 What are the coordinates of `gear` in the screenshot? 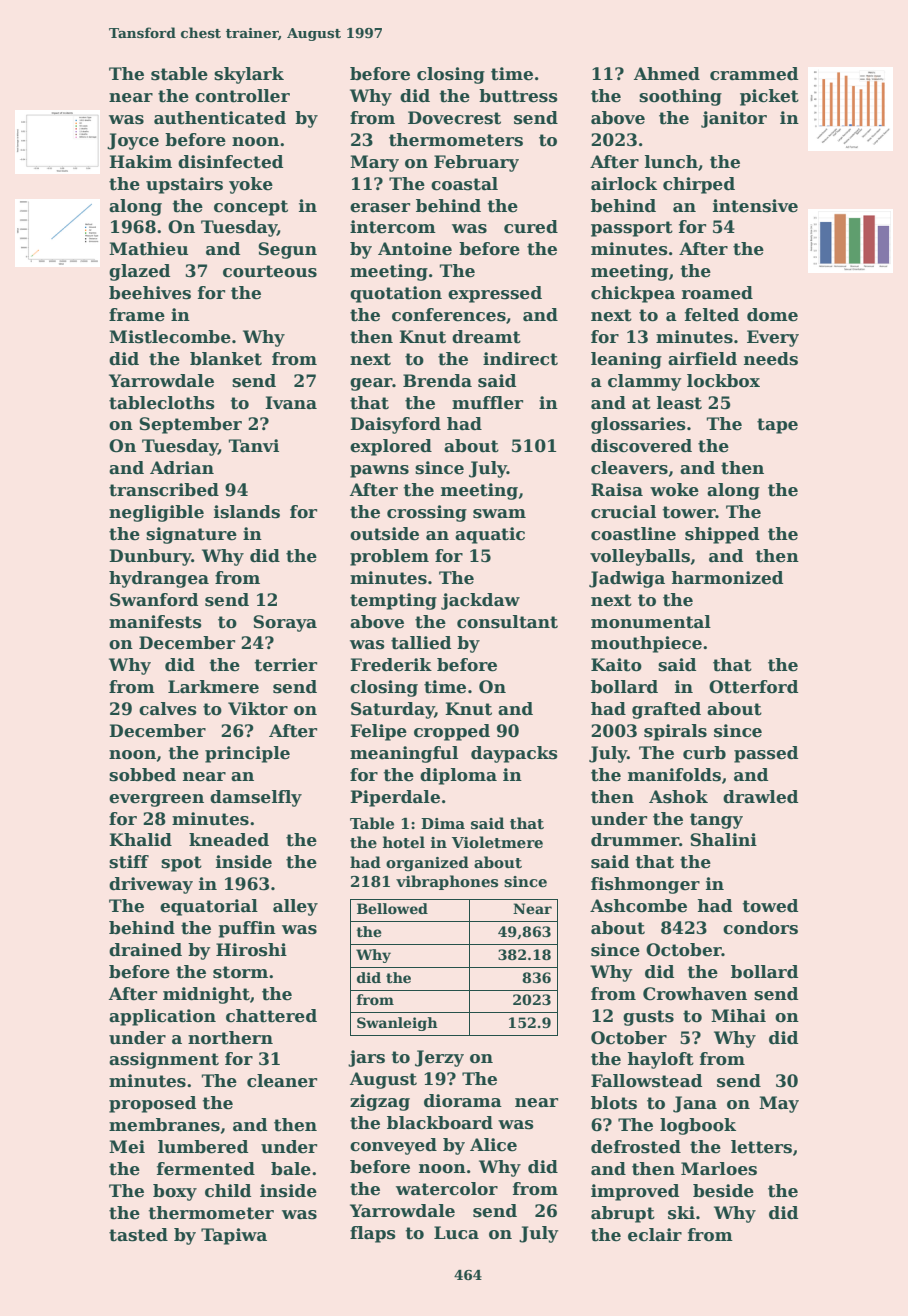 It's located at (371, 384).
